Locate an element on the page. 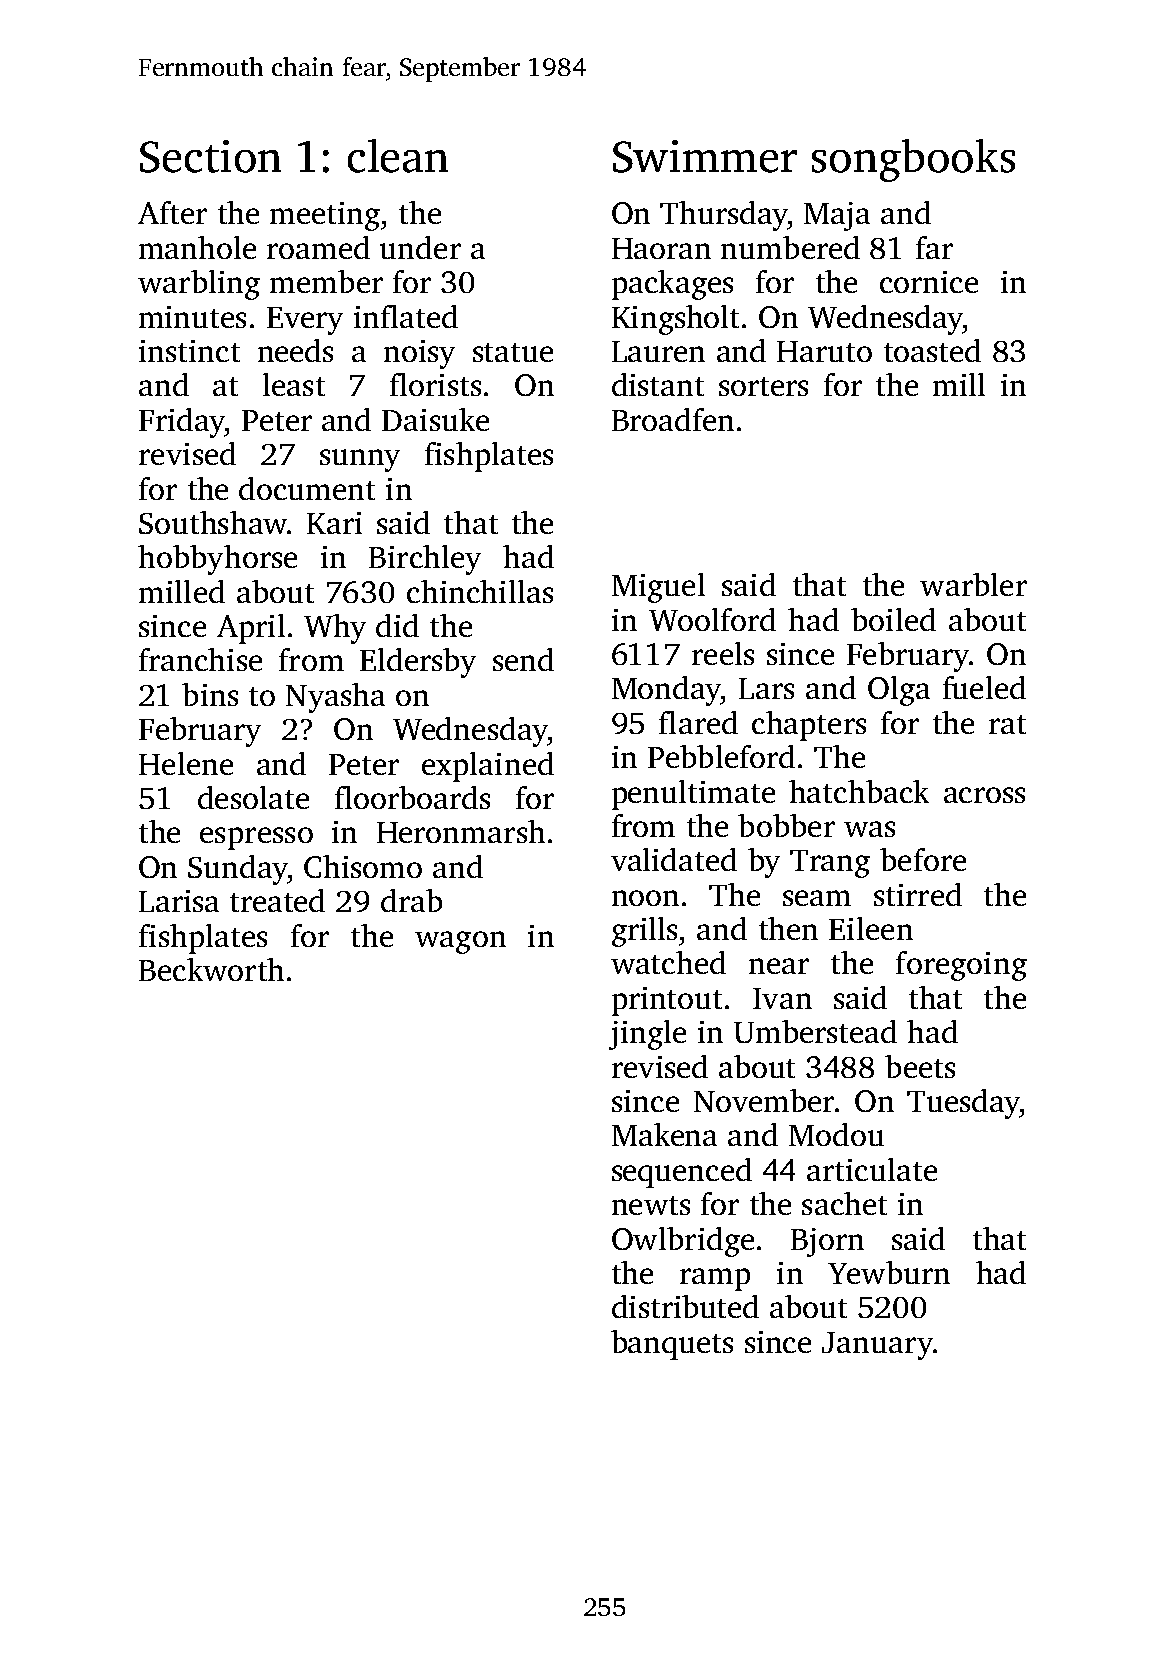 The height and width of the image is (1654, 1165). Why is located at coordinates (335, 629).
